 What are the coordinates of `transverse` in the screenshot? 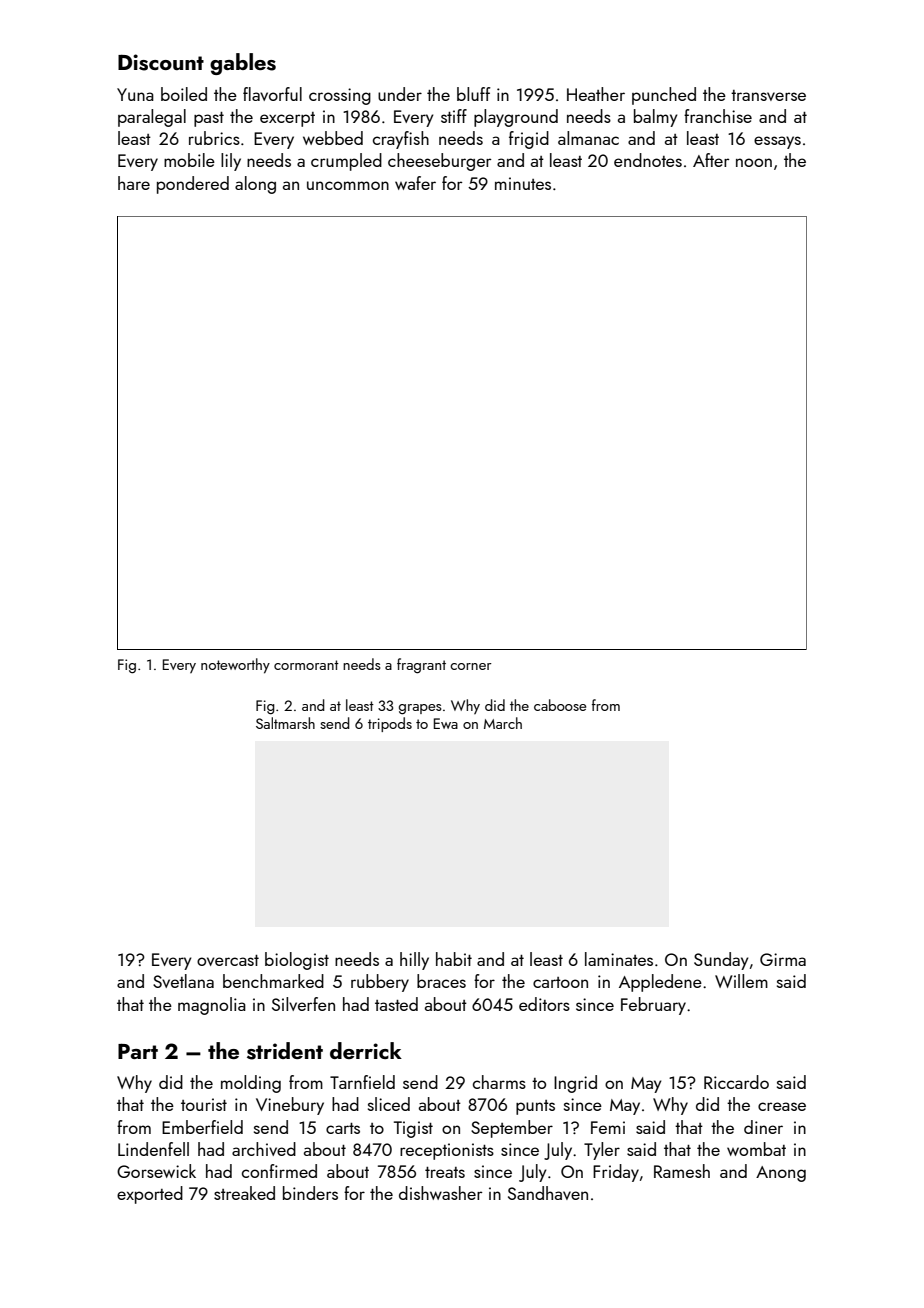 It's located at (768, 95).
